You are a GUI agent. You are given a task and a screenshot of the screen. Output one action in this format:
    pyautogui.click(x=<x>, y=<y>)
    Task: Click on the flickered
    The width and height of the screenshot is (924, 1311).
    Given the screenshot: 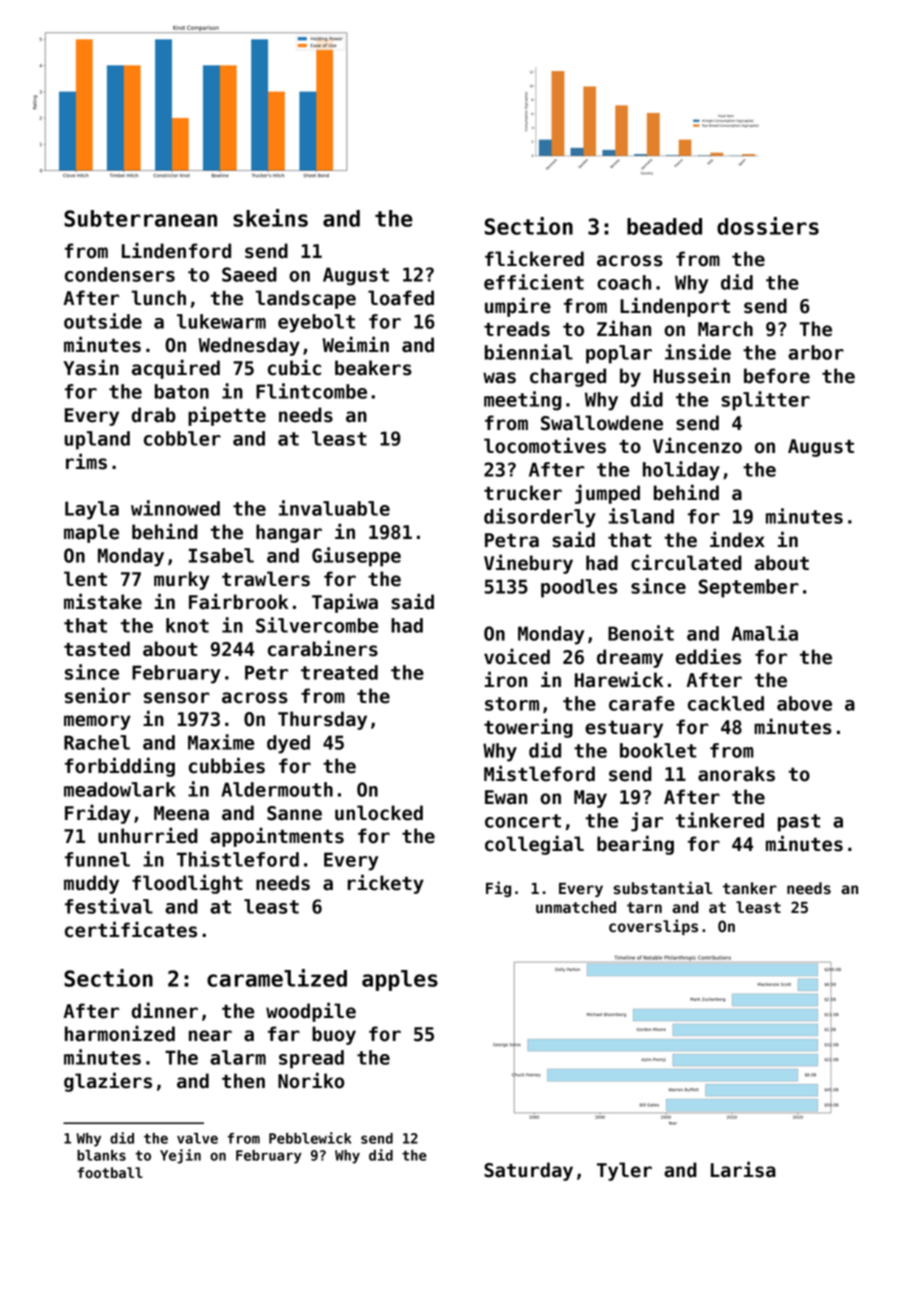 What is the action you would take?
    pyautogui.click(x=534, y=258)
